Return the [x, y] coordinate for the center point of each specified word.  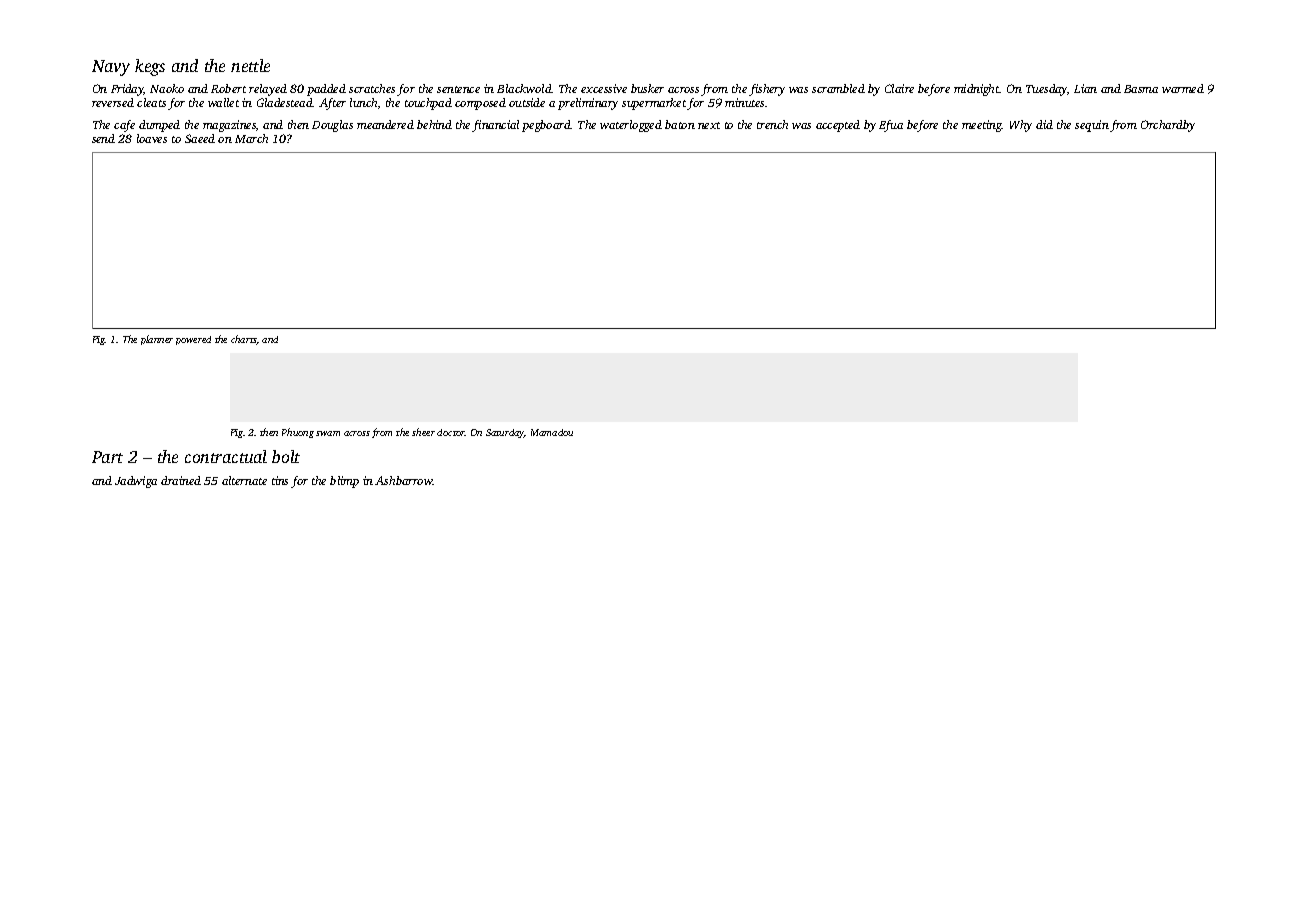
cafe [124, 126]
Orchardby [1168, 126]
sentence [458, 89]
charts [244, 340]
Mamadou [552, 432]
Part [107, 457]
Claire [899, 88]
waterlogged [631, 126]
